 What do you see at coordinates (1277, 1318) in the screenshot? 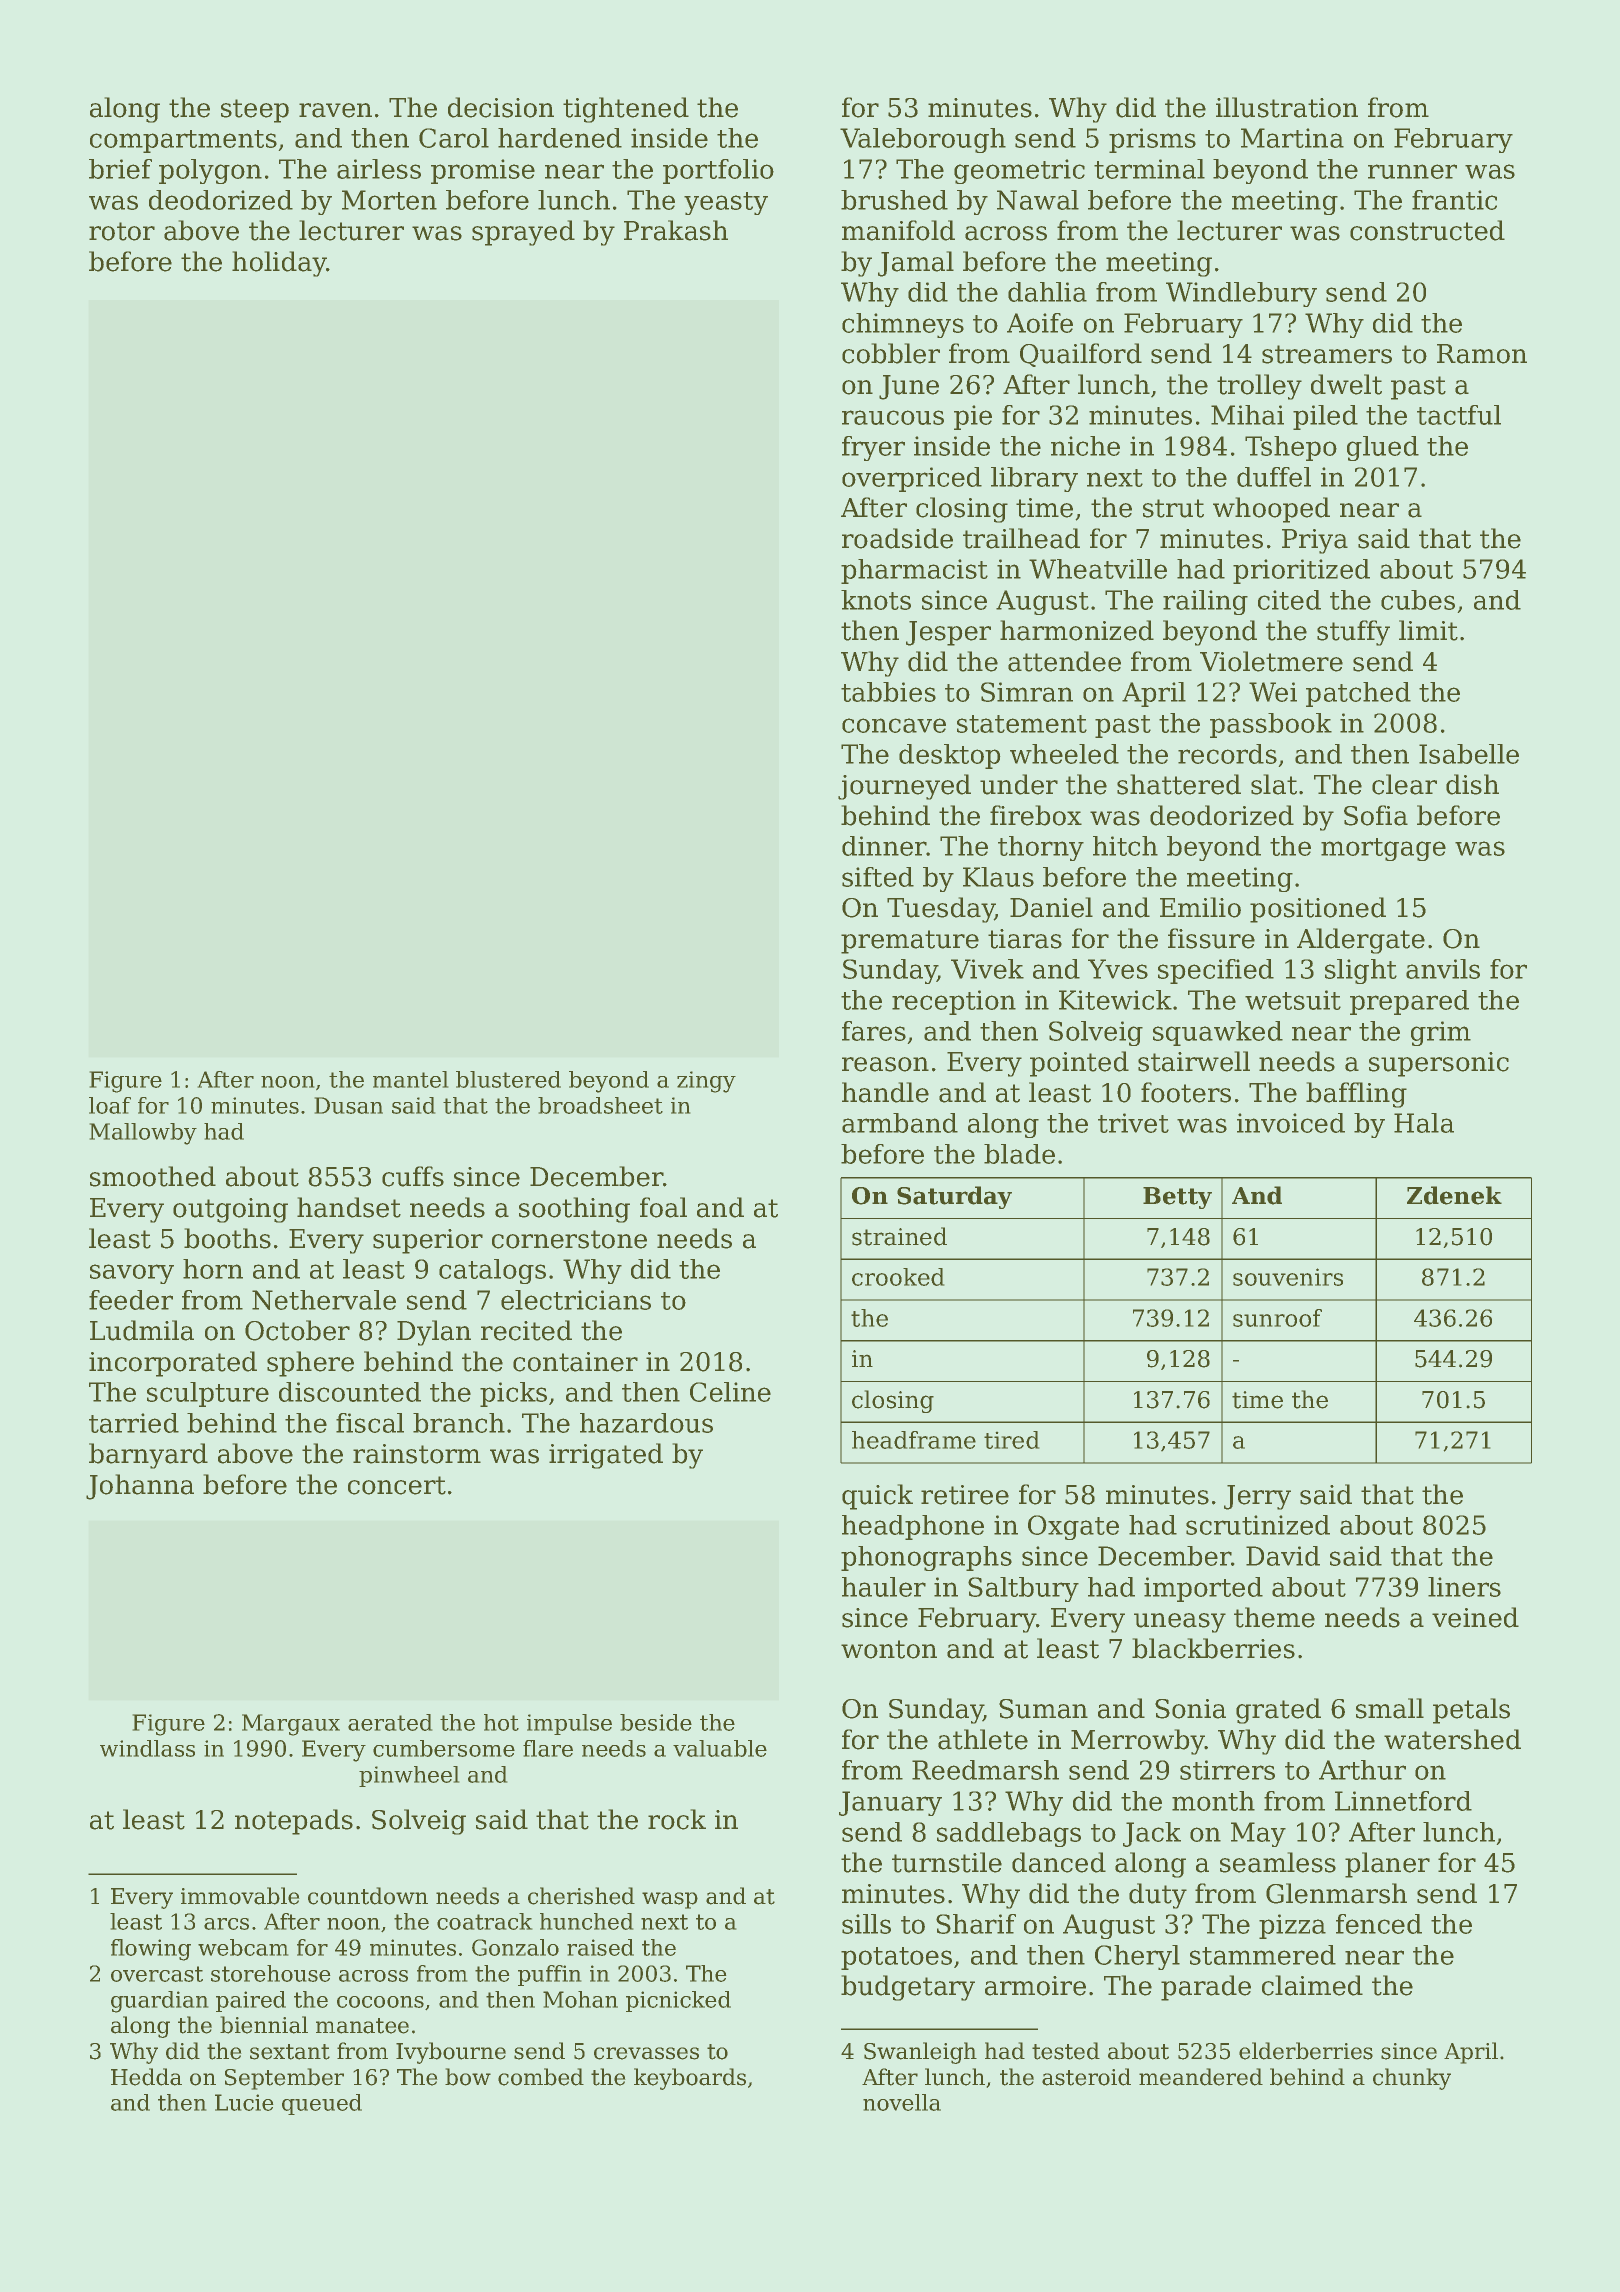
I see `sunroof` at bounding box center [1277, 1318].
